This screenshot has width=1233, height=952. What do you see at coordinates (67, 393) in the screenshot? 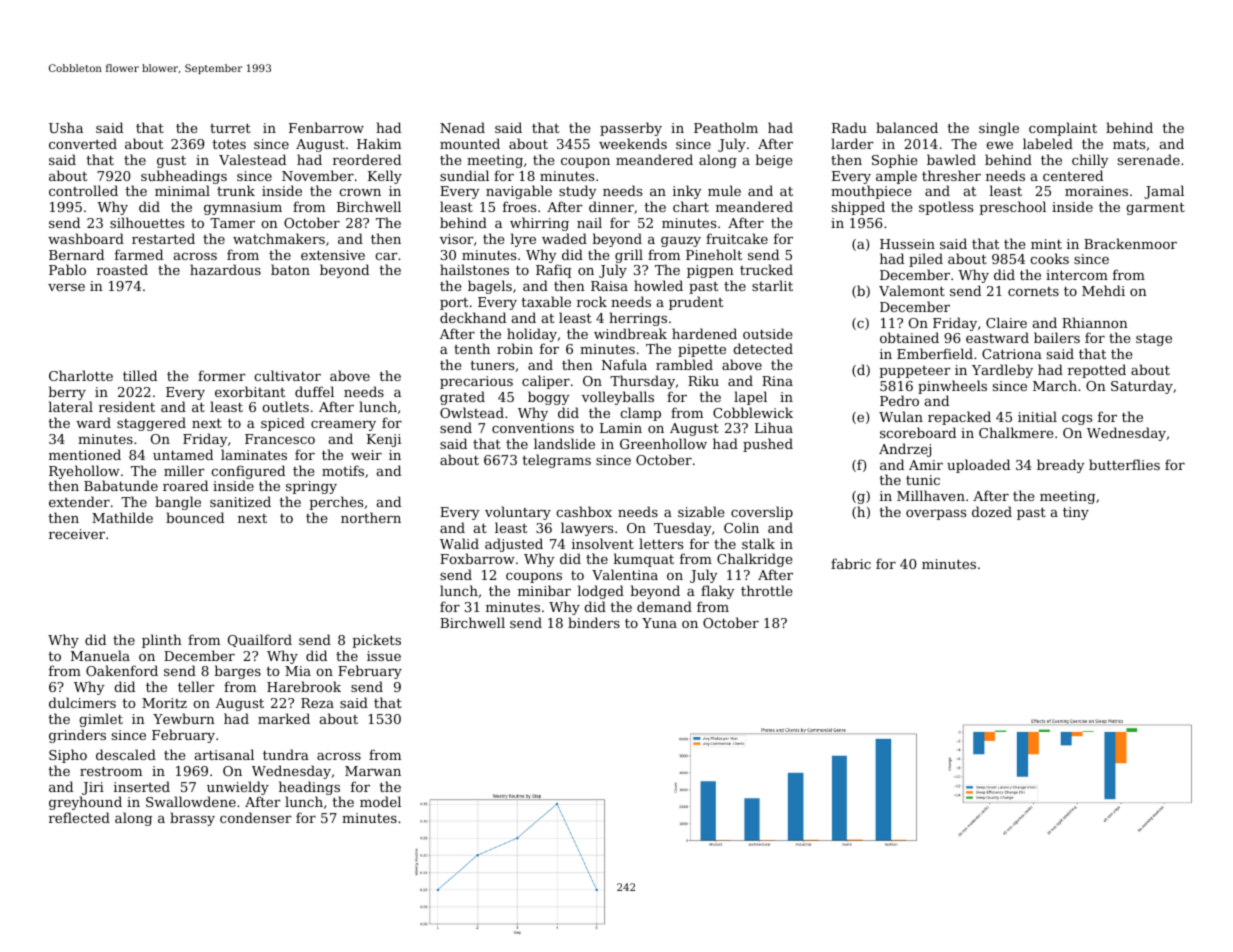
I see `berry` at bounding box center [67, 393].
